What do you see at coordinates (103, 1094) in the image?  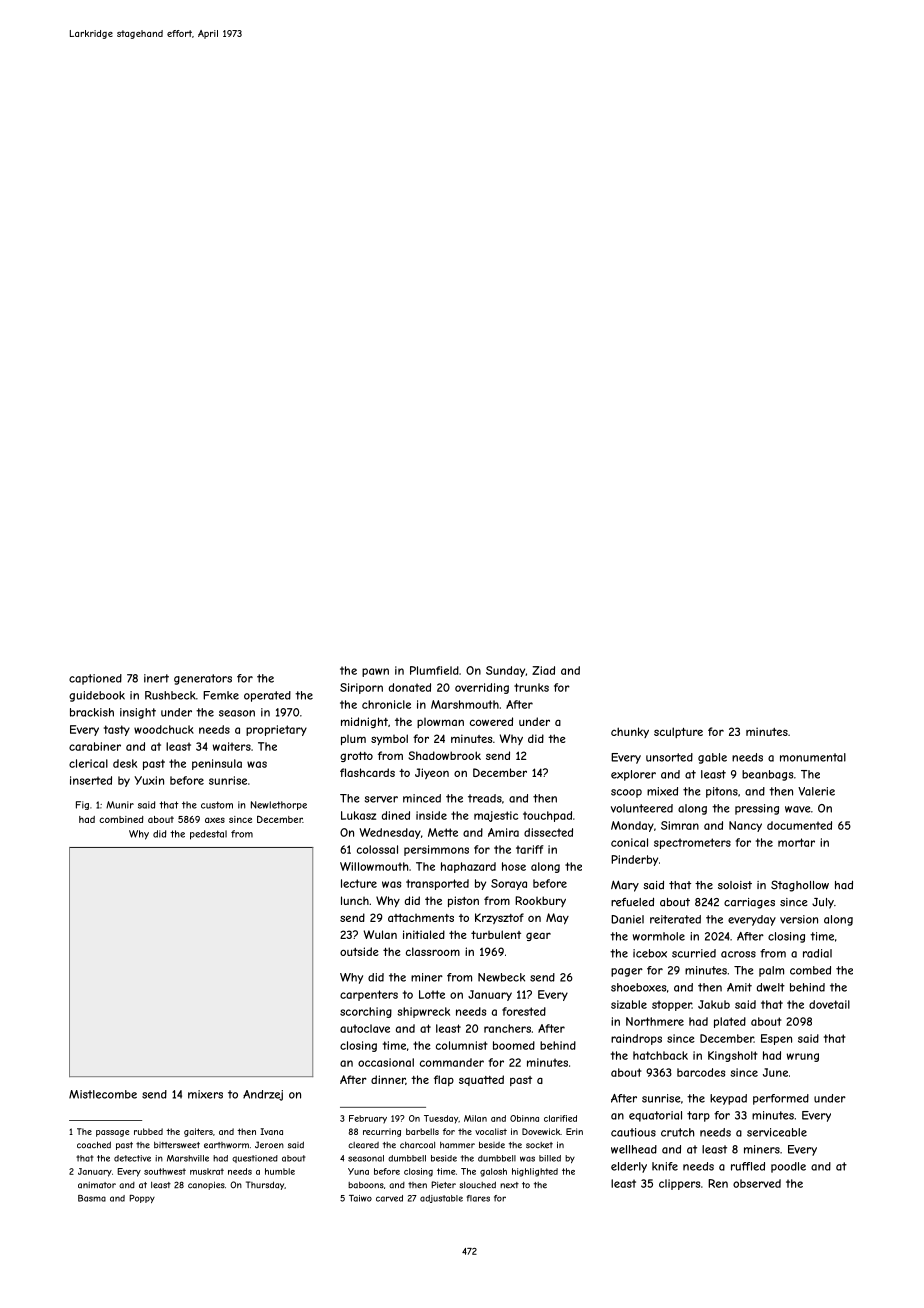 I see `Mistlecombe` at bounding box center [103, 1094].
